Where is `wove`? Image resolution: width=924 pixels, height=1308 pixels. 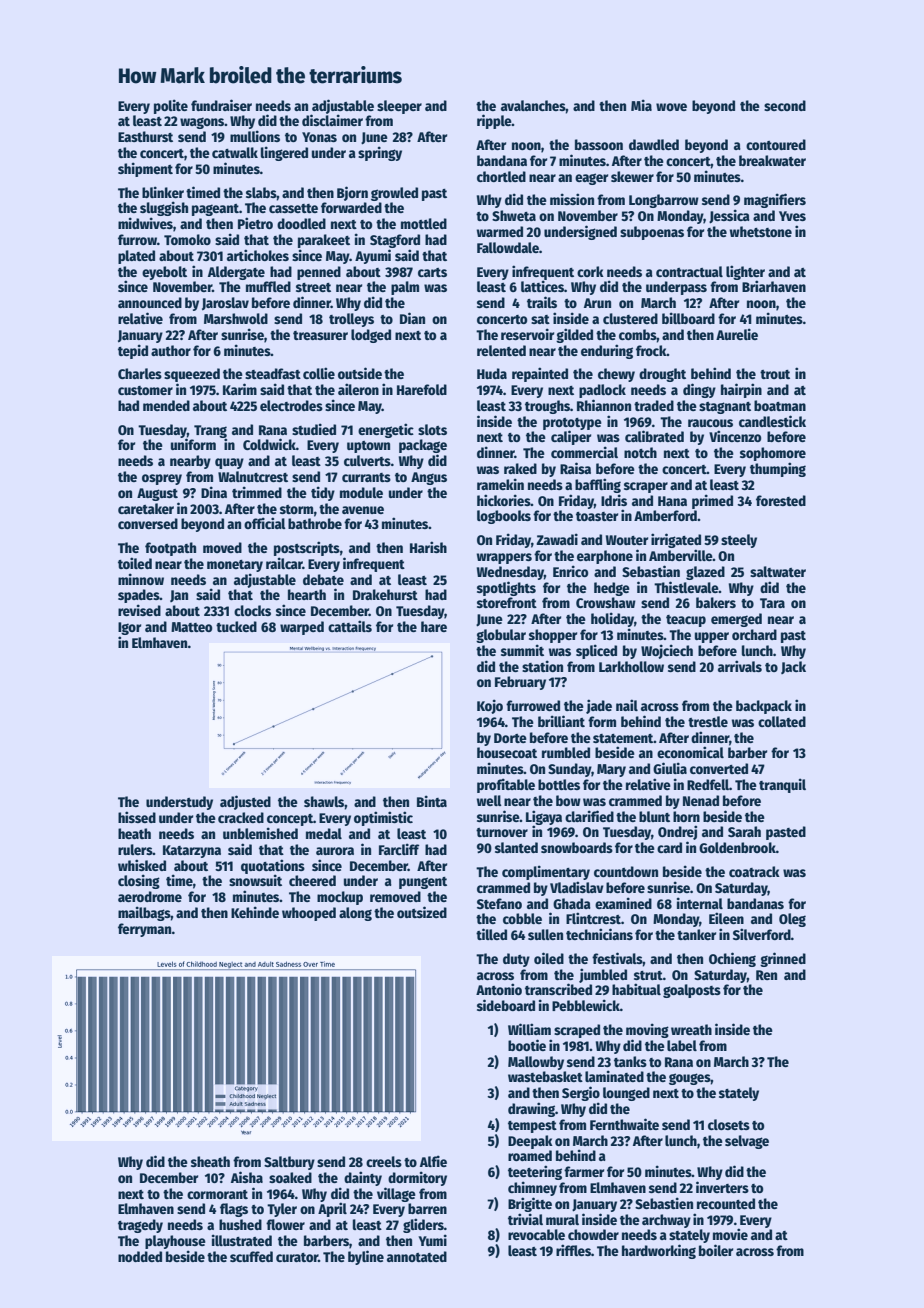
wove is located at coordinates (671, 107).
